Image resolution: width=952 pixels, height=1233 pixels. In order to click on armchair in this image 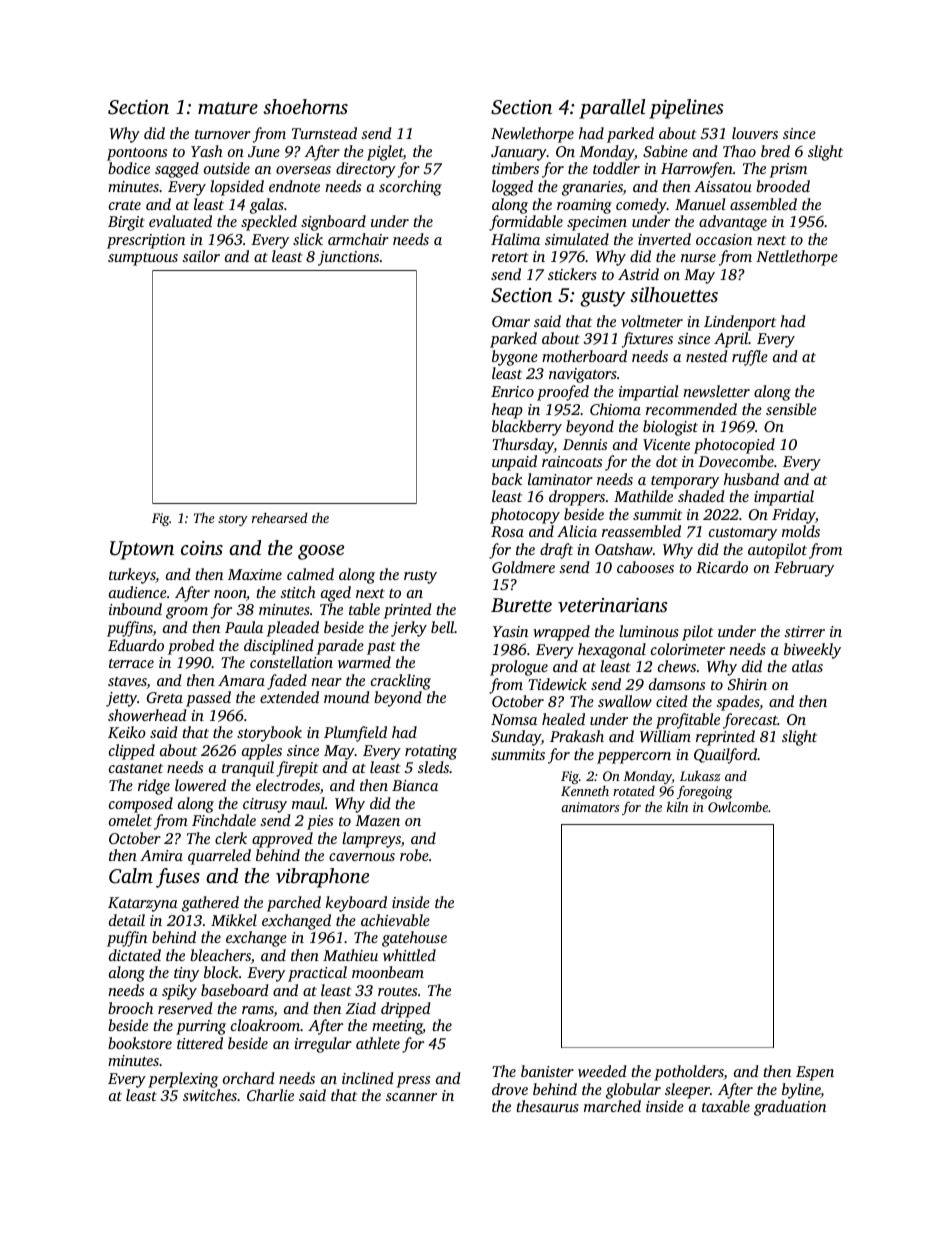, I will do `click(358, 239)`.
